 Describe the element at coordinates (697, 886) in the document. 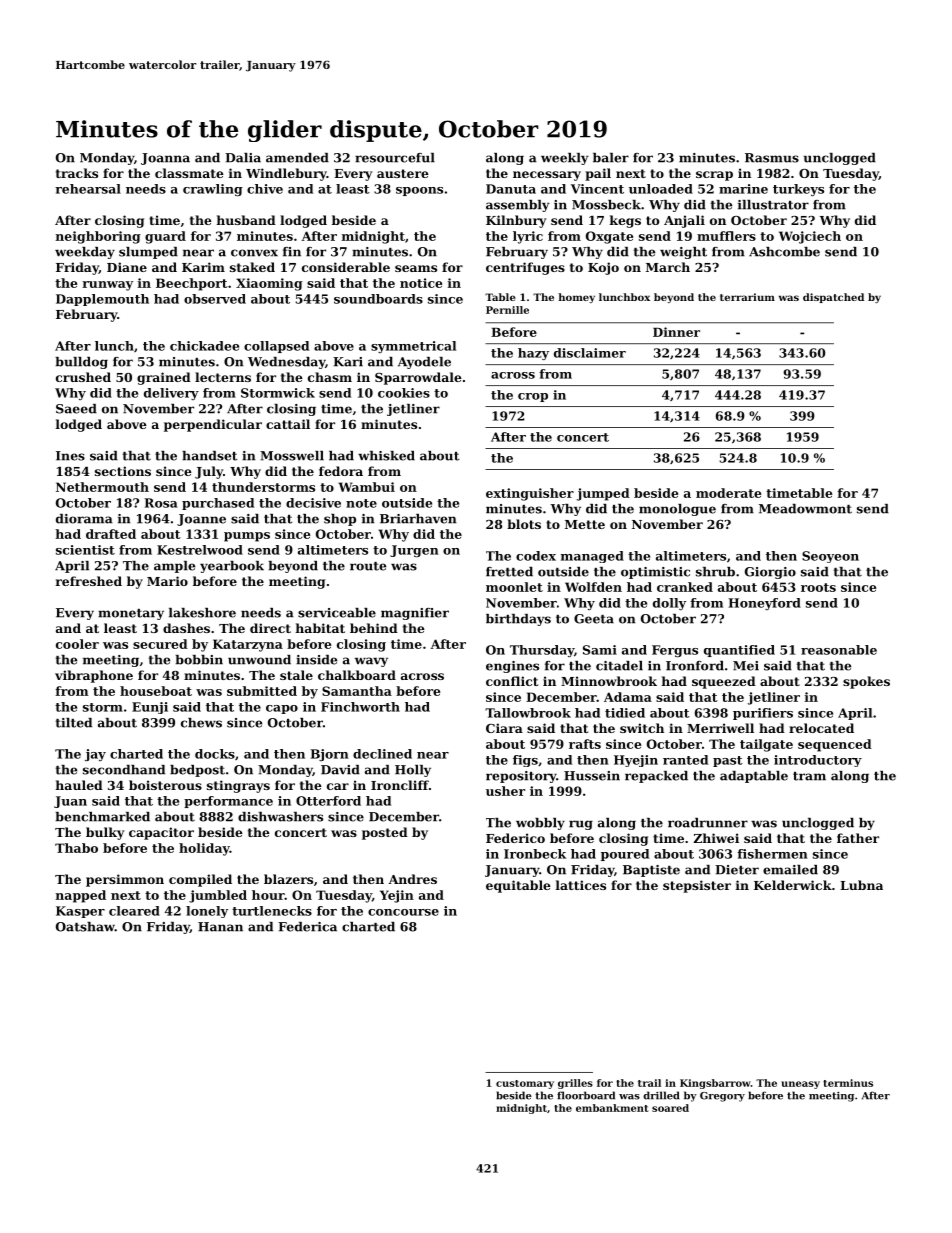

I see `stepsister` at that location.
